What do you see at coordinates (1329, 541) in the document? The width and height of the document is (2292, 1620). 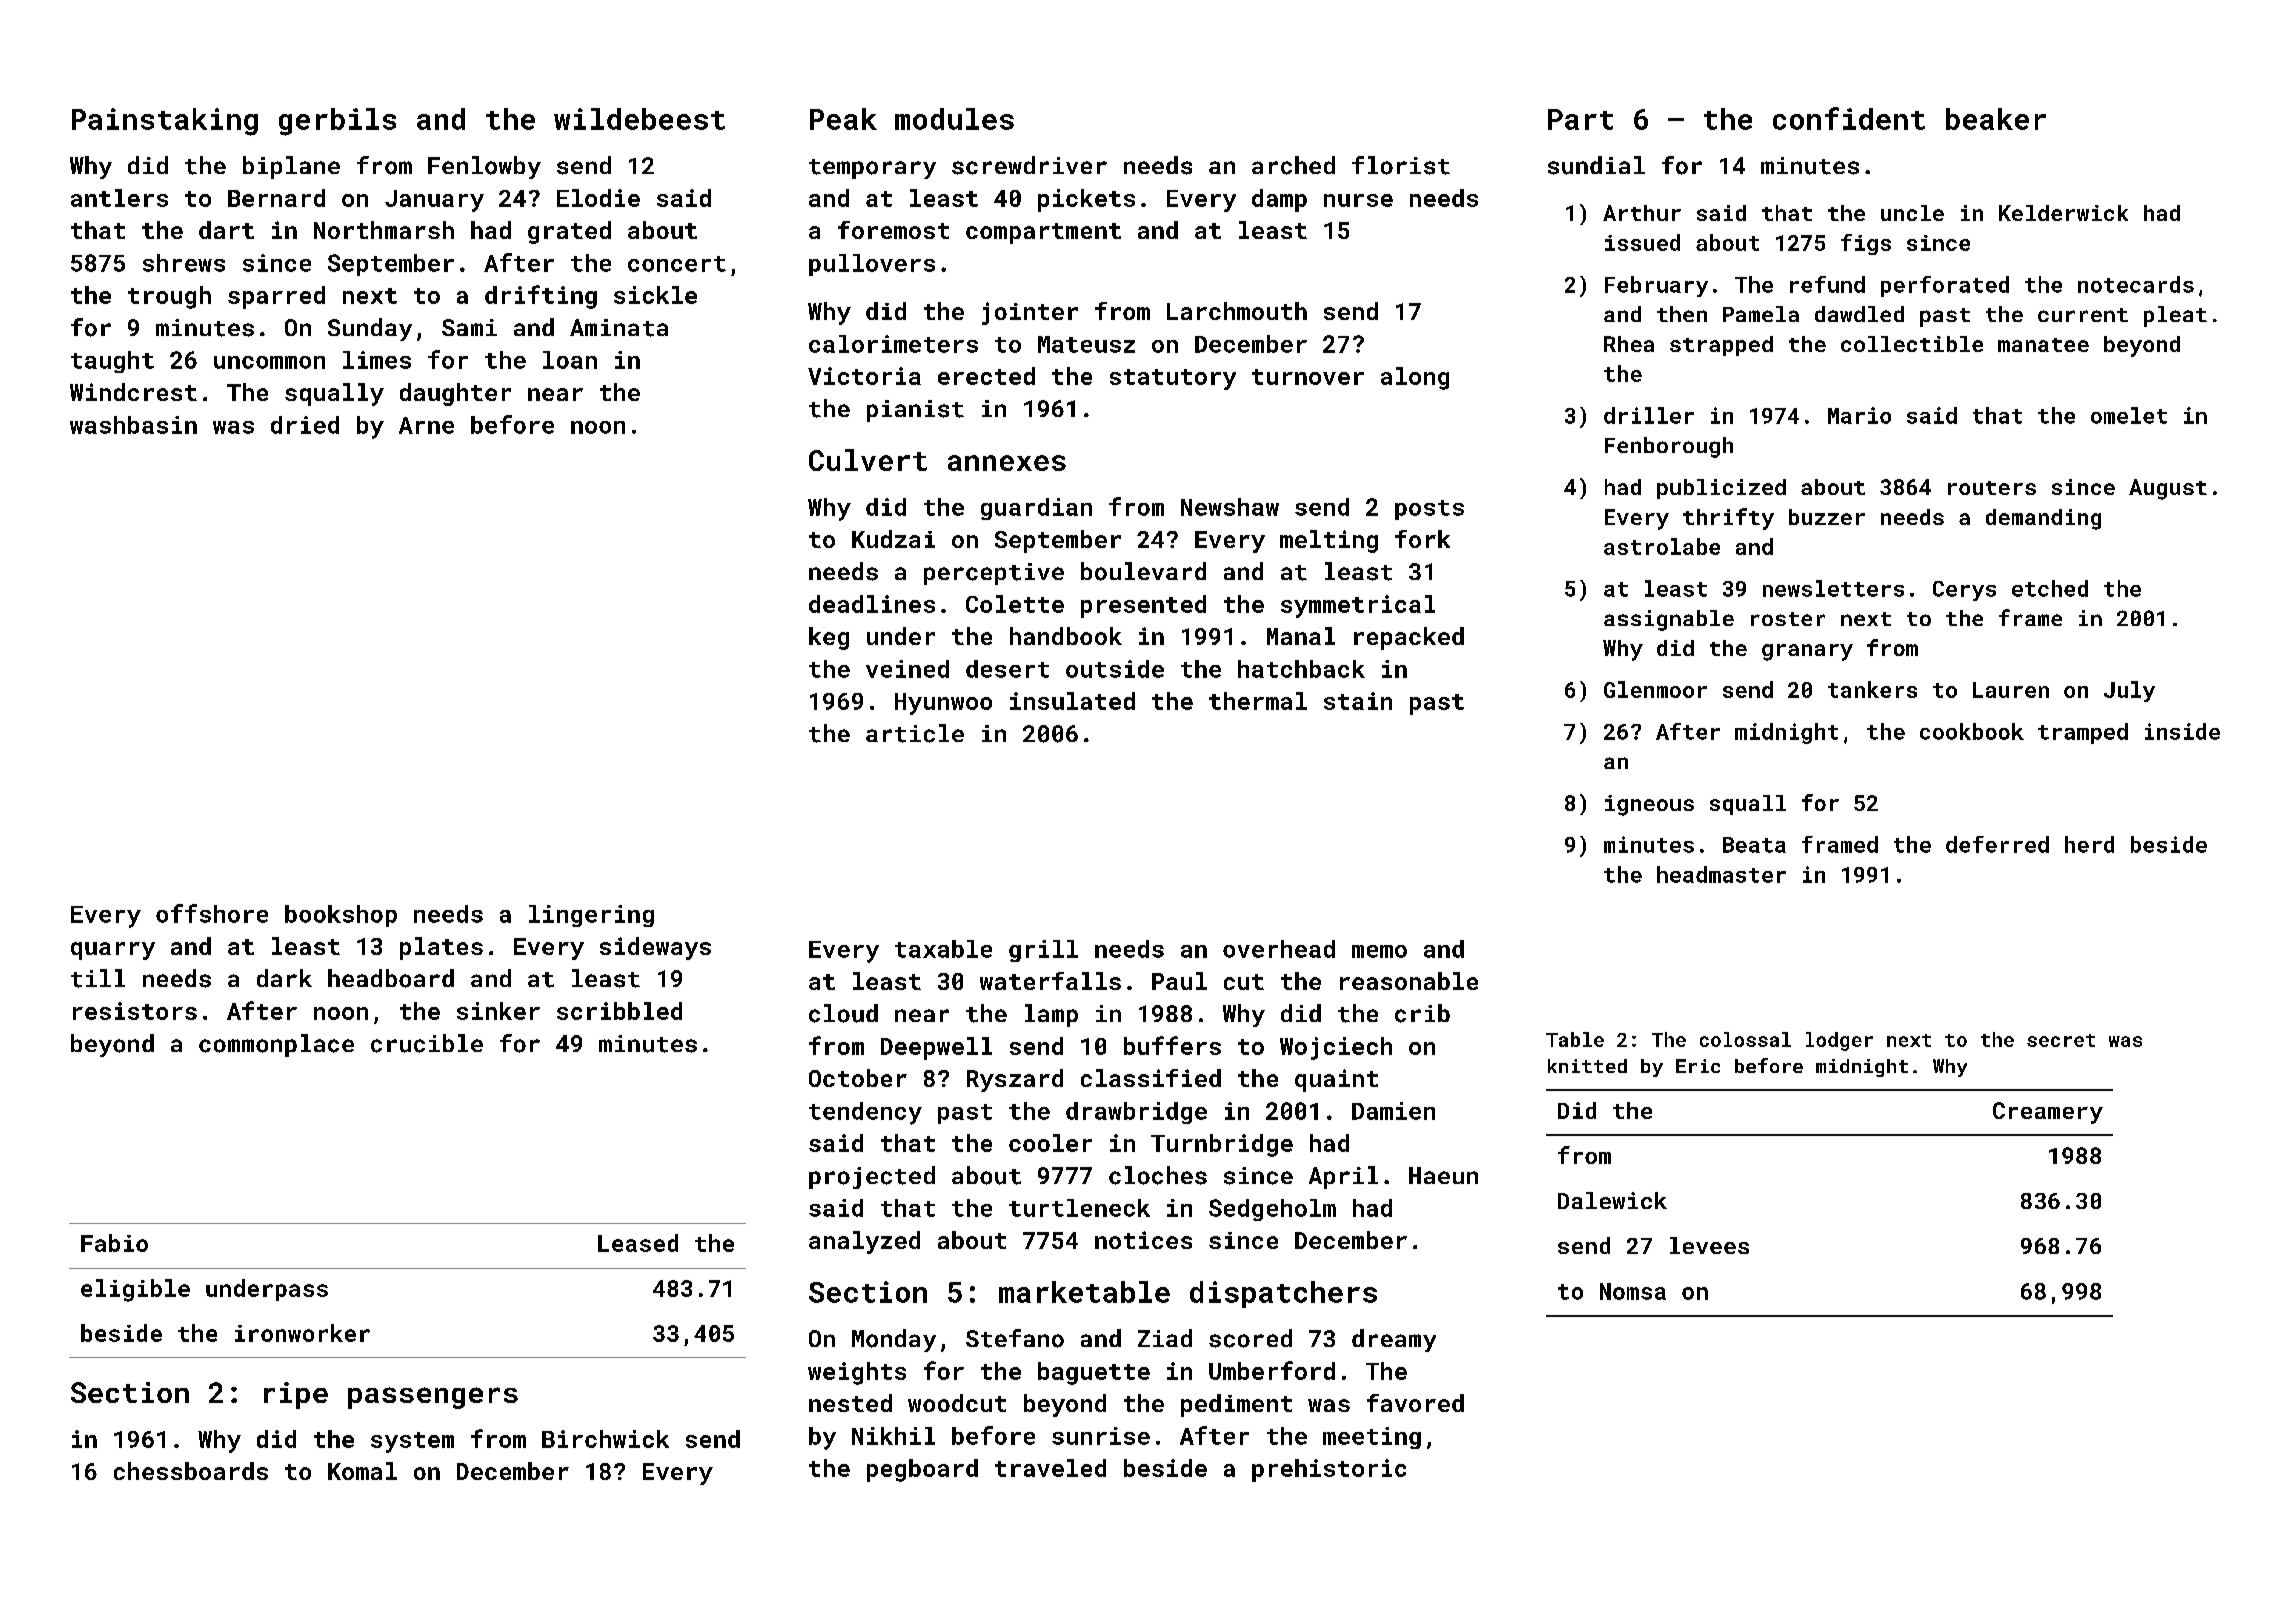 I see `melting` at bounding box center [1329, 541].
